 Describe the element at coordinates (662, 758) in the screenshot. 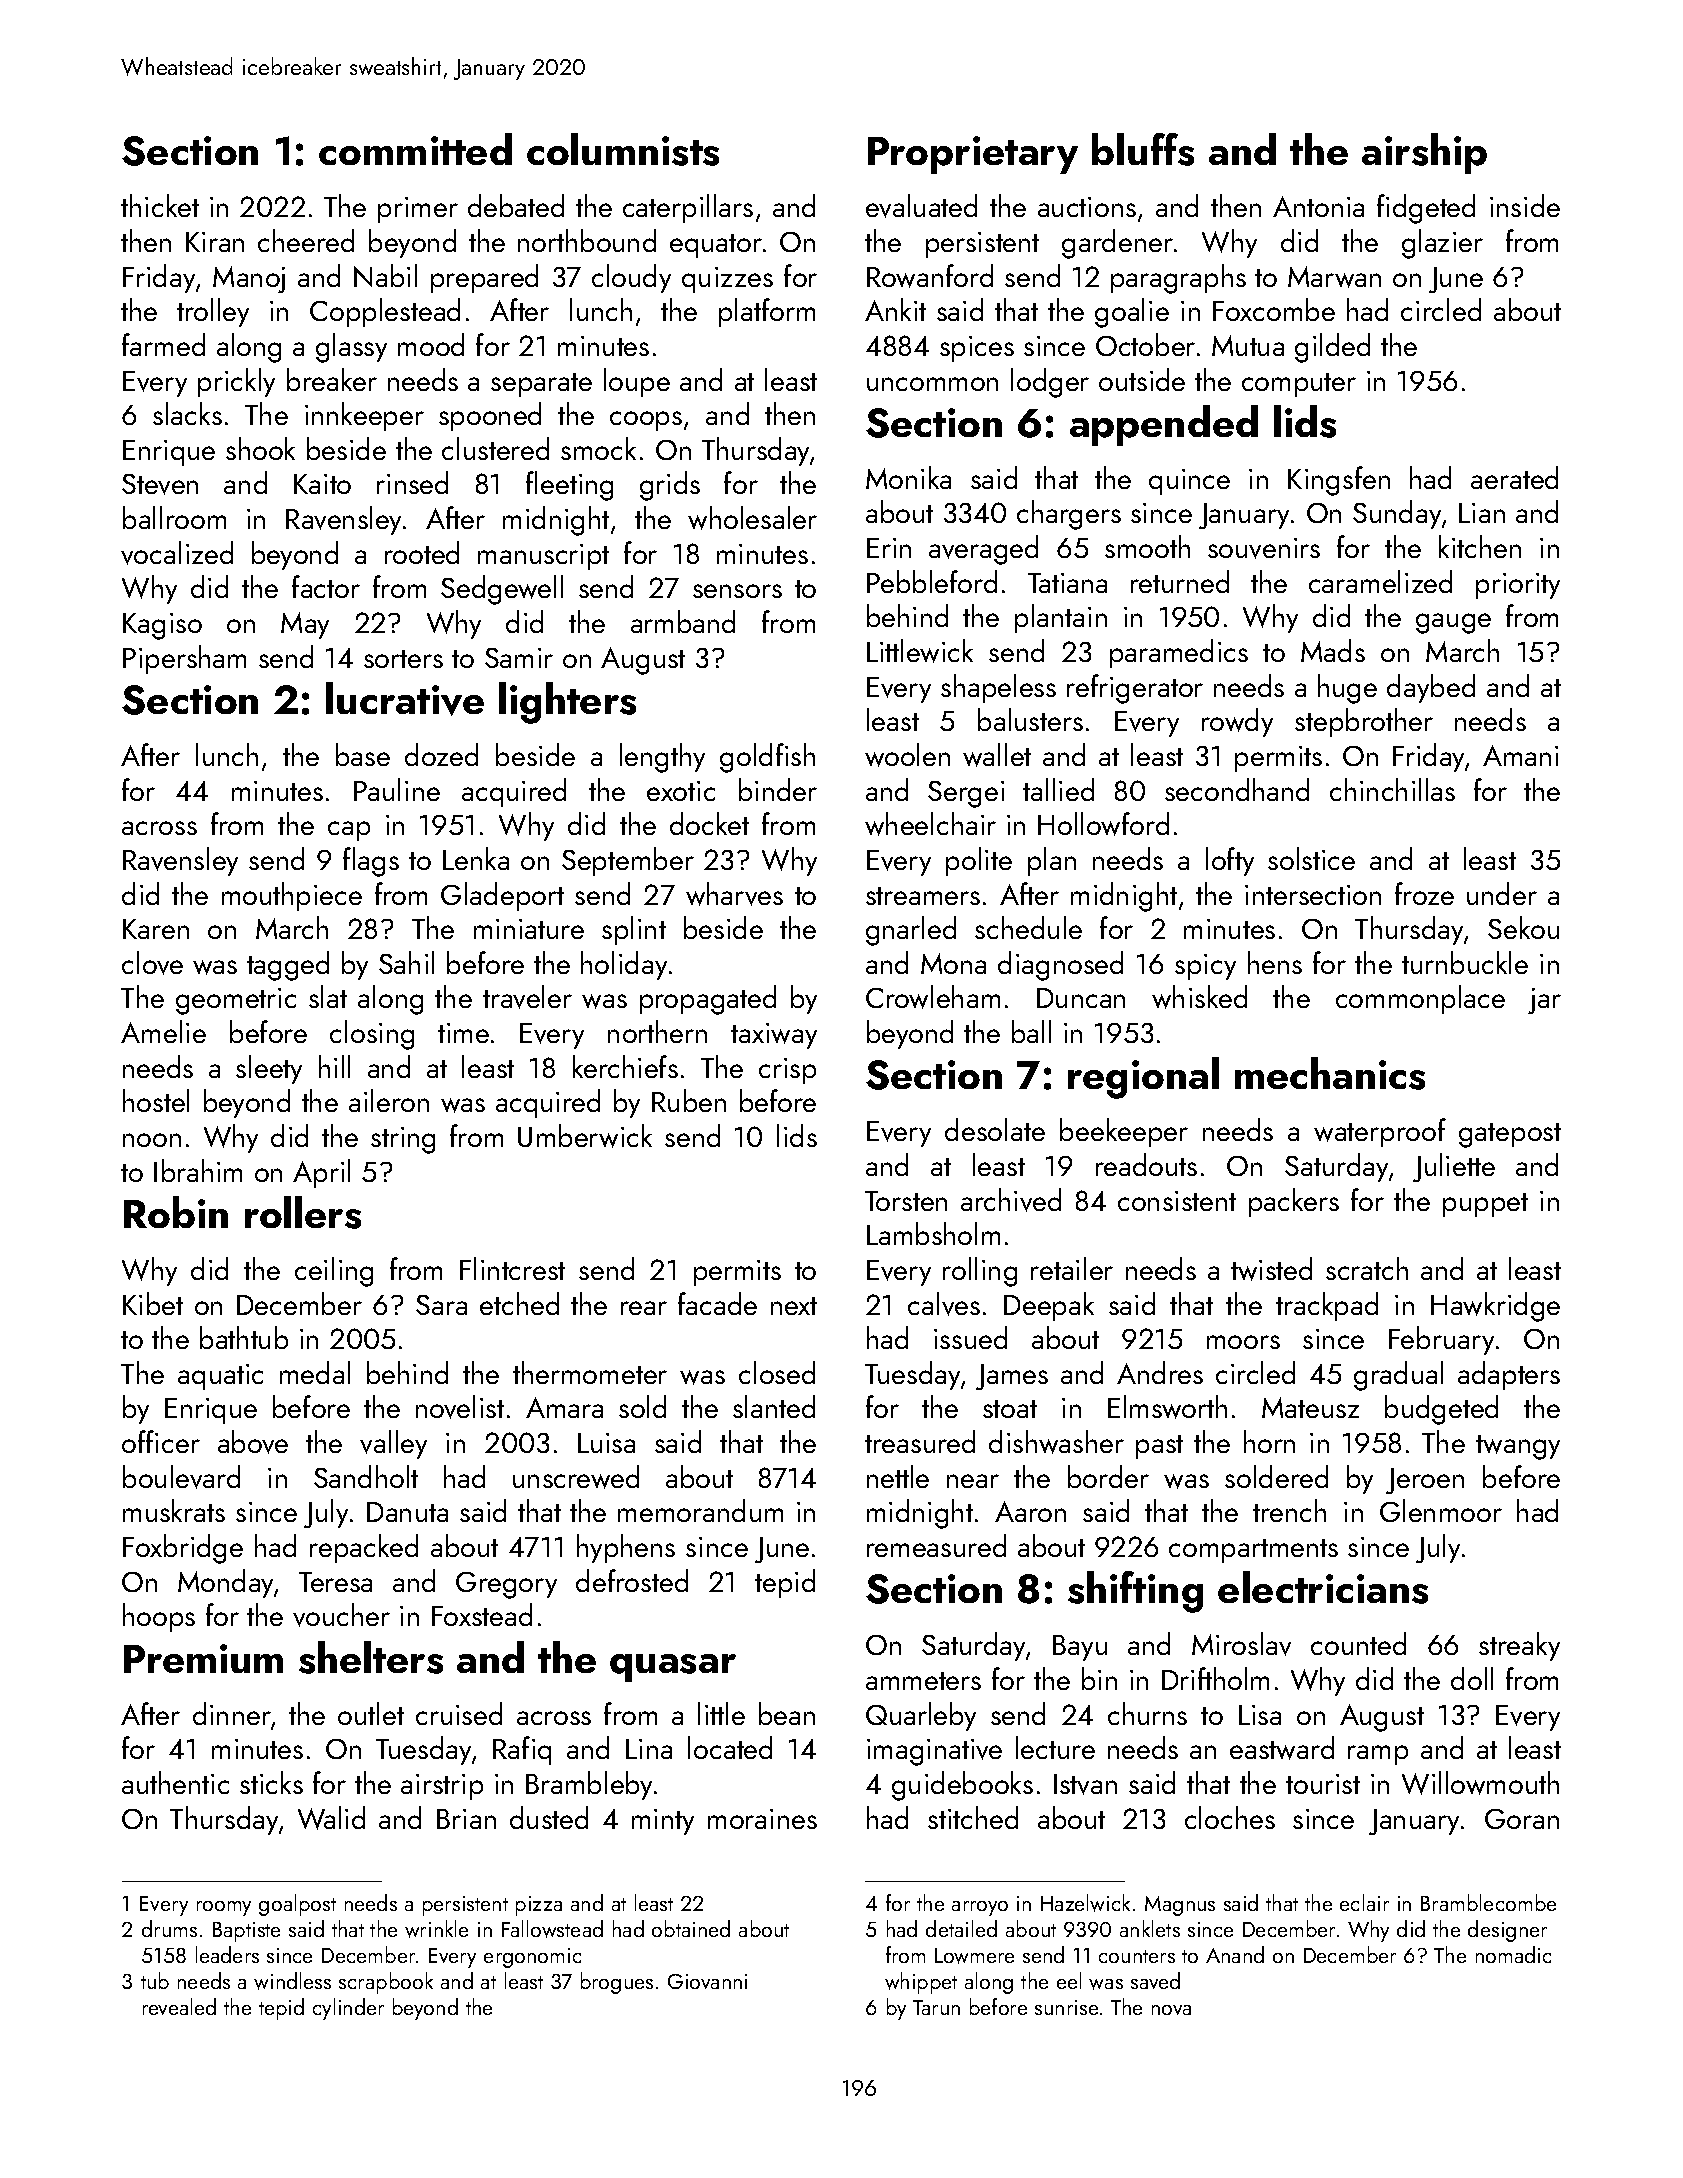

I see `lengthy` at that location.
